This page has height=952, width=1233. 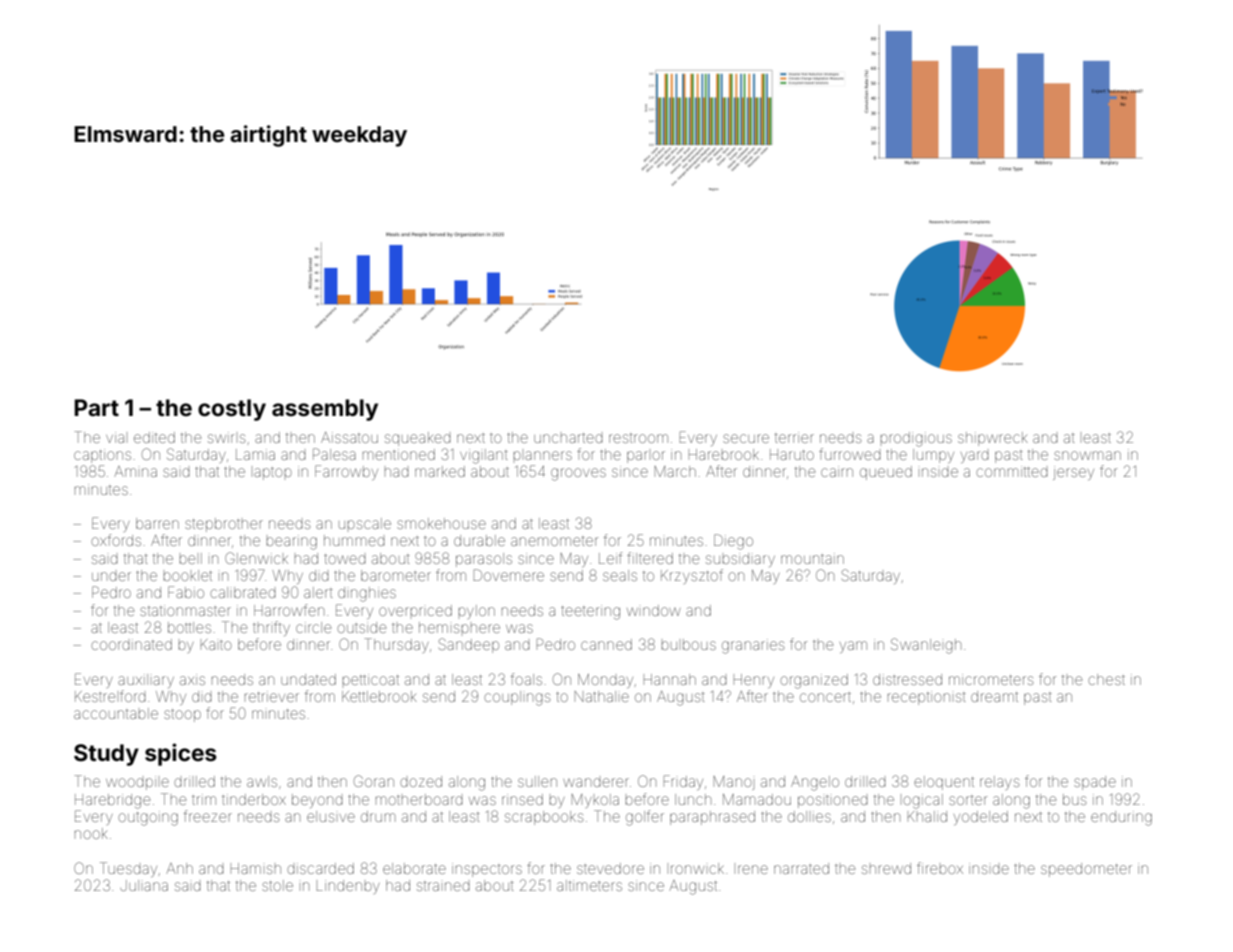 What do you see at coordinates (106, 755) in the page?
I see `Study` at bounding box center [106, 755].
